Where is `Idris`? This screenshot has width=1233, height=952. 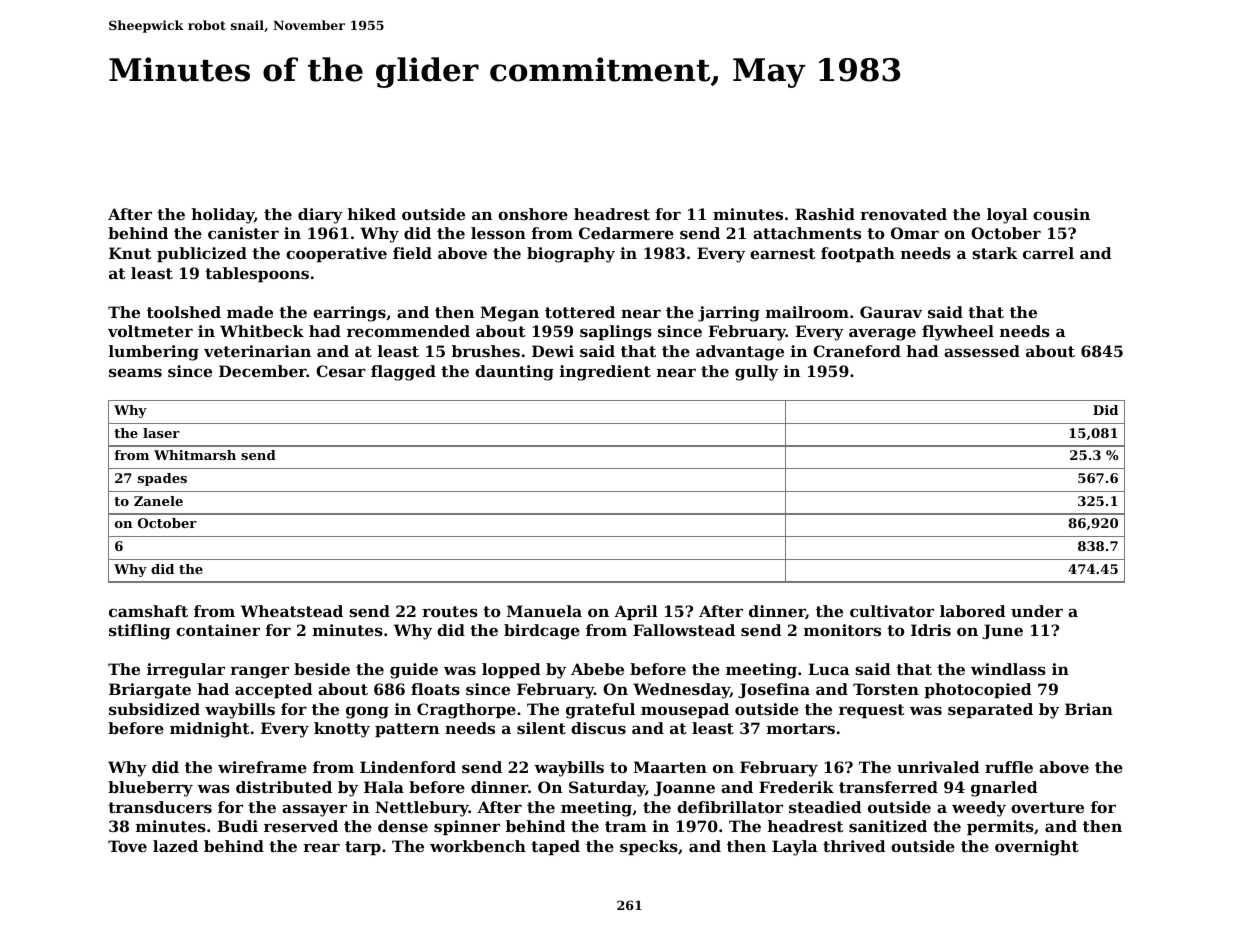 Idris is located at coordinates (931, 630).
